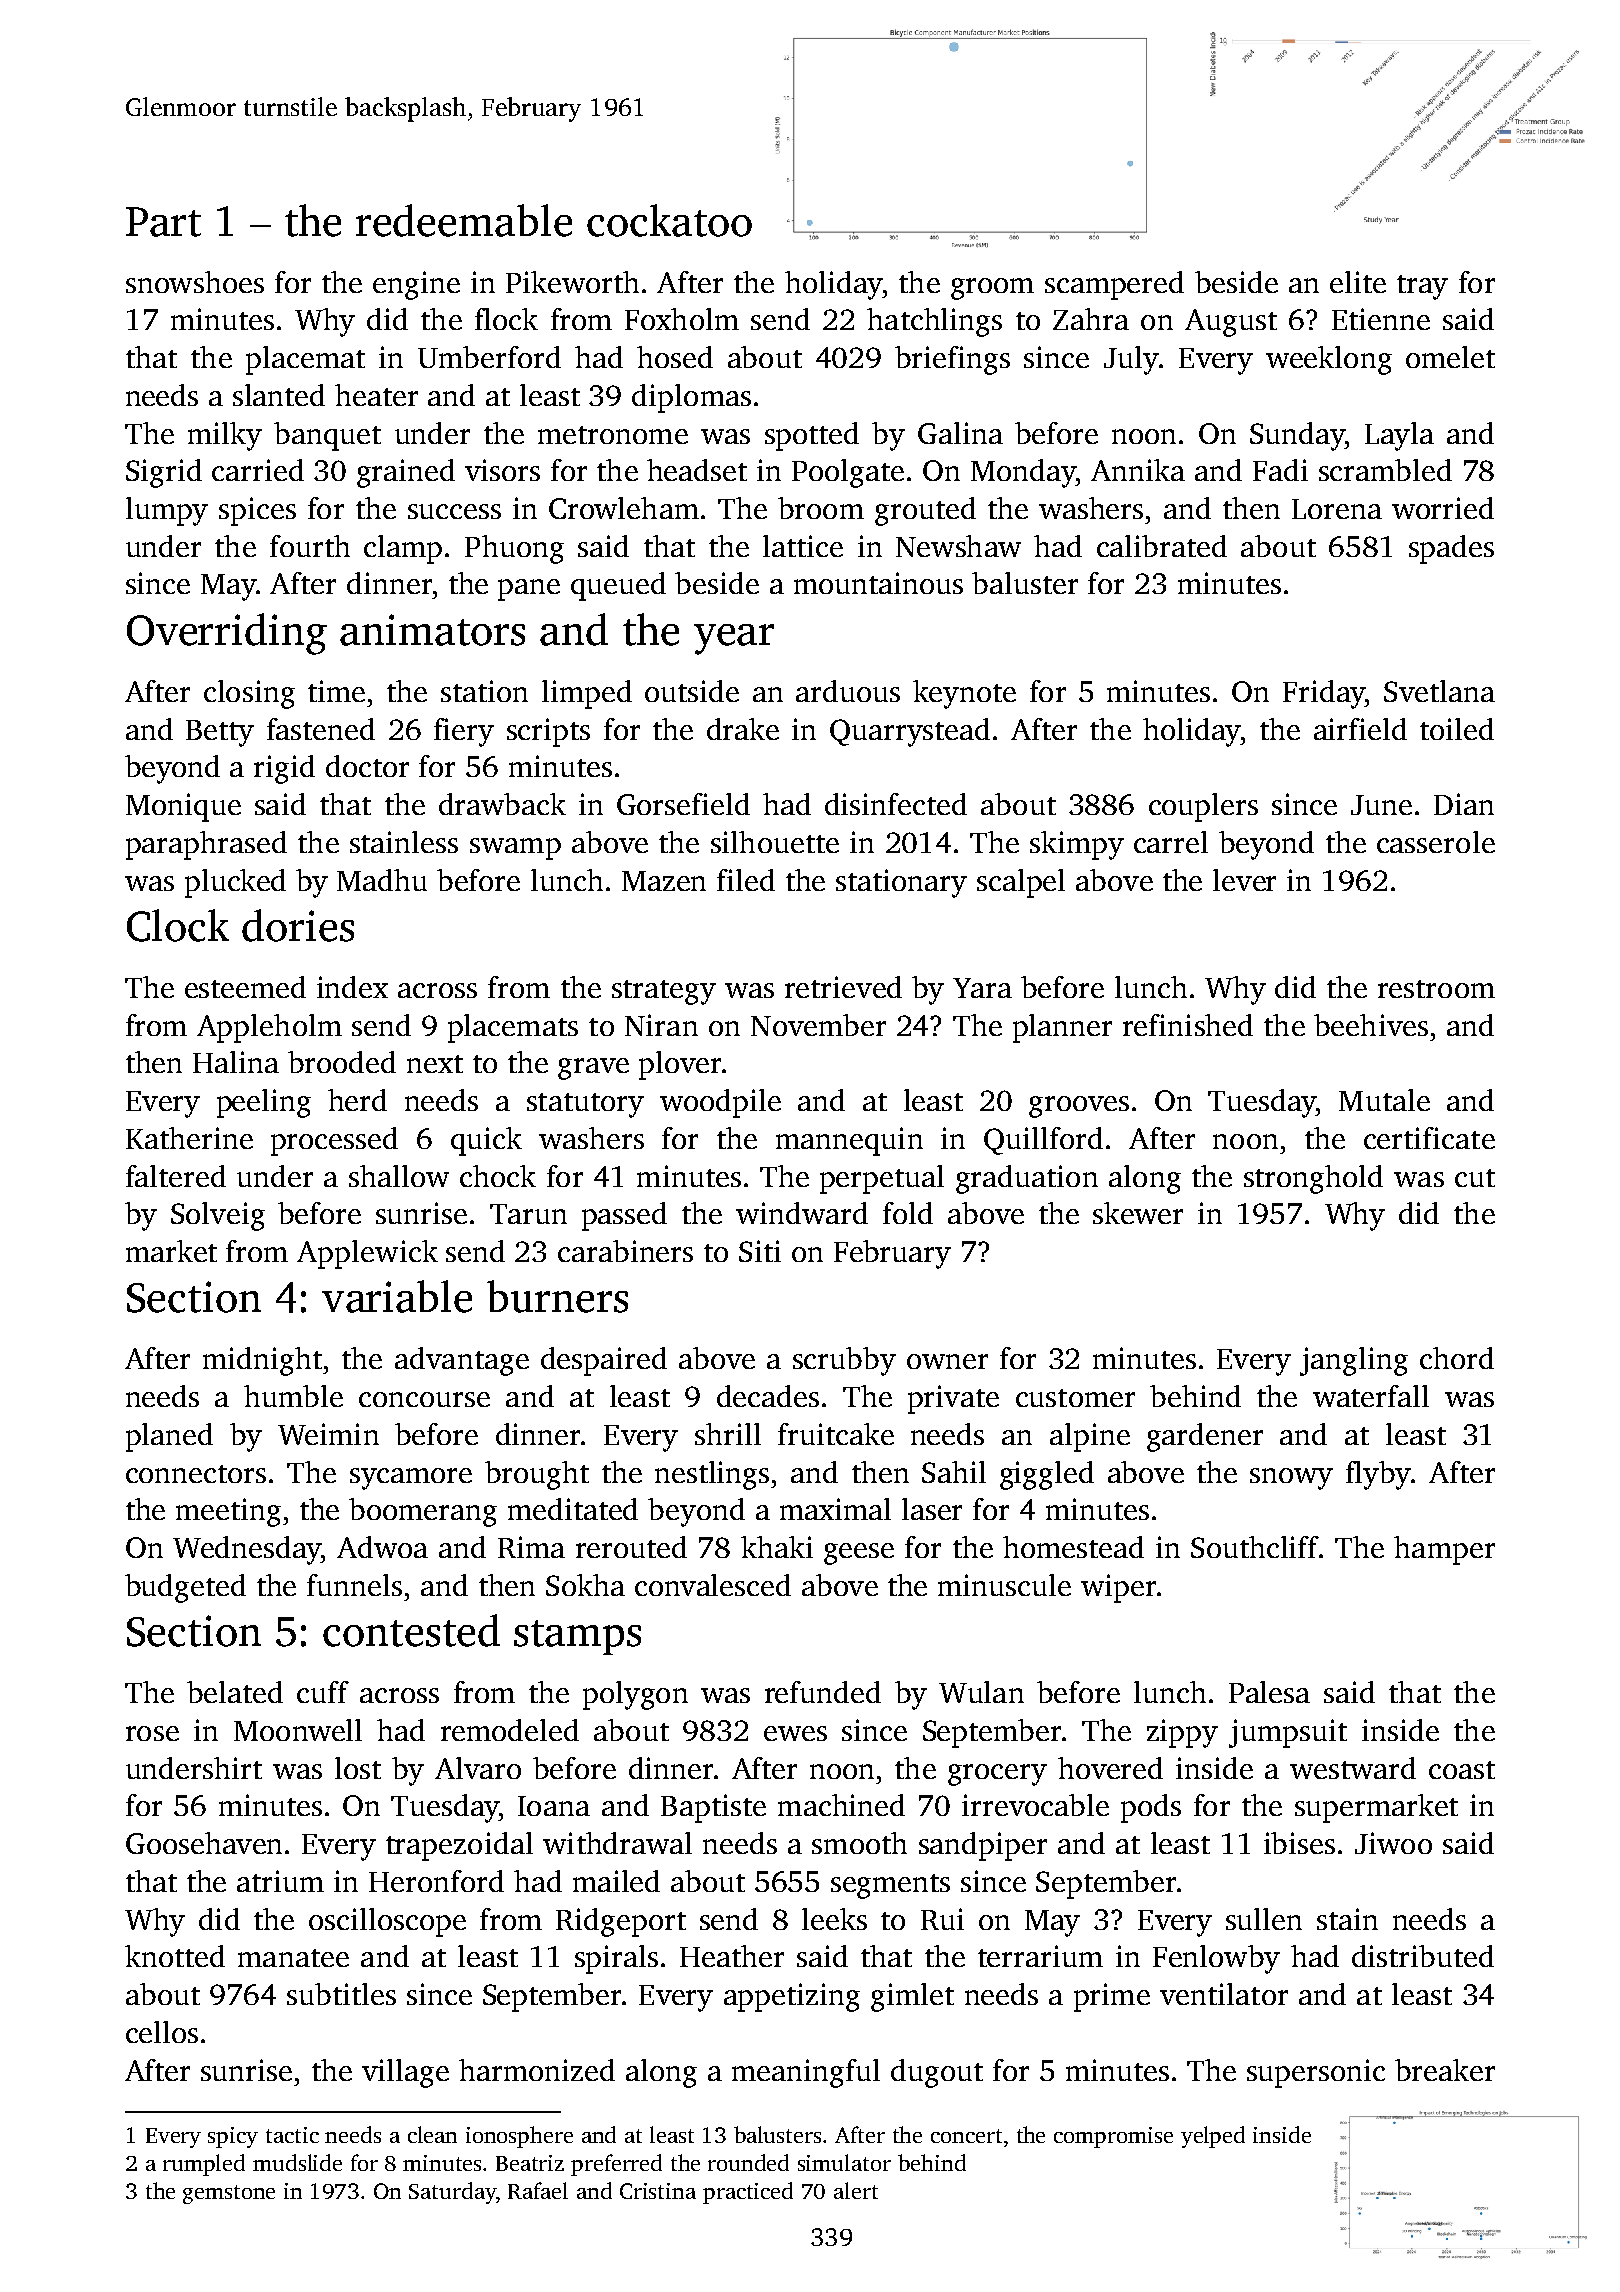 The image size is (1620, 2292). I want to click on Quarrystead, so click(910, 732).
